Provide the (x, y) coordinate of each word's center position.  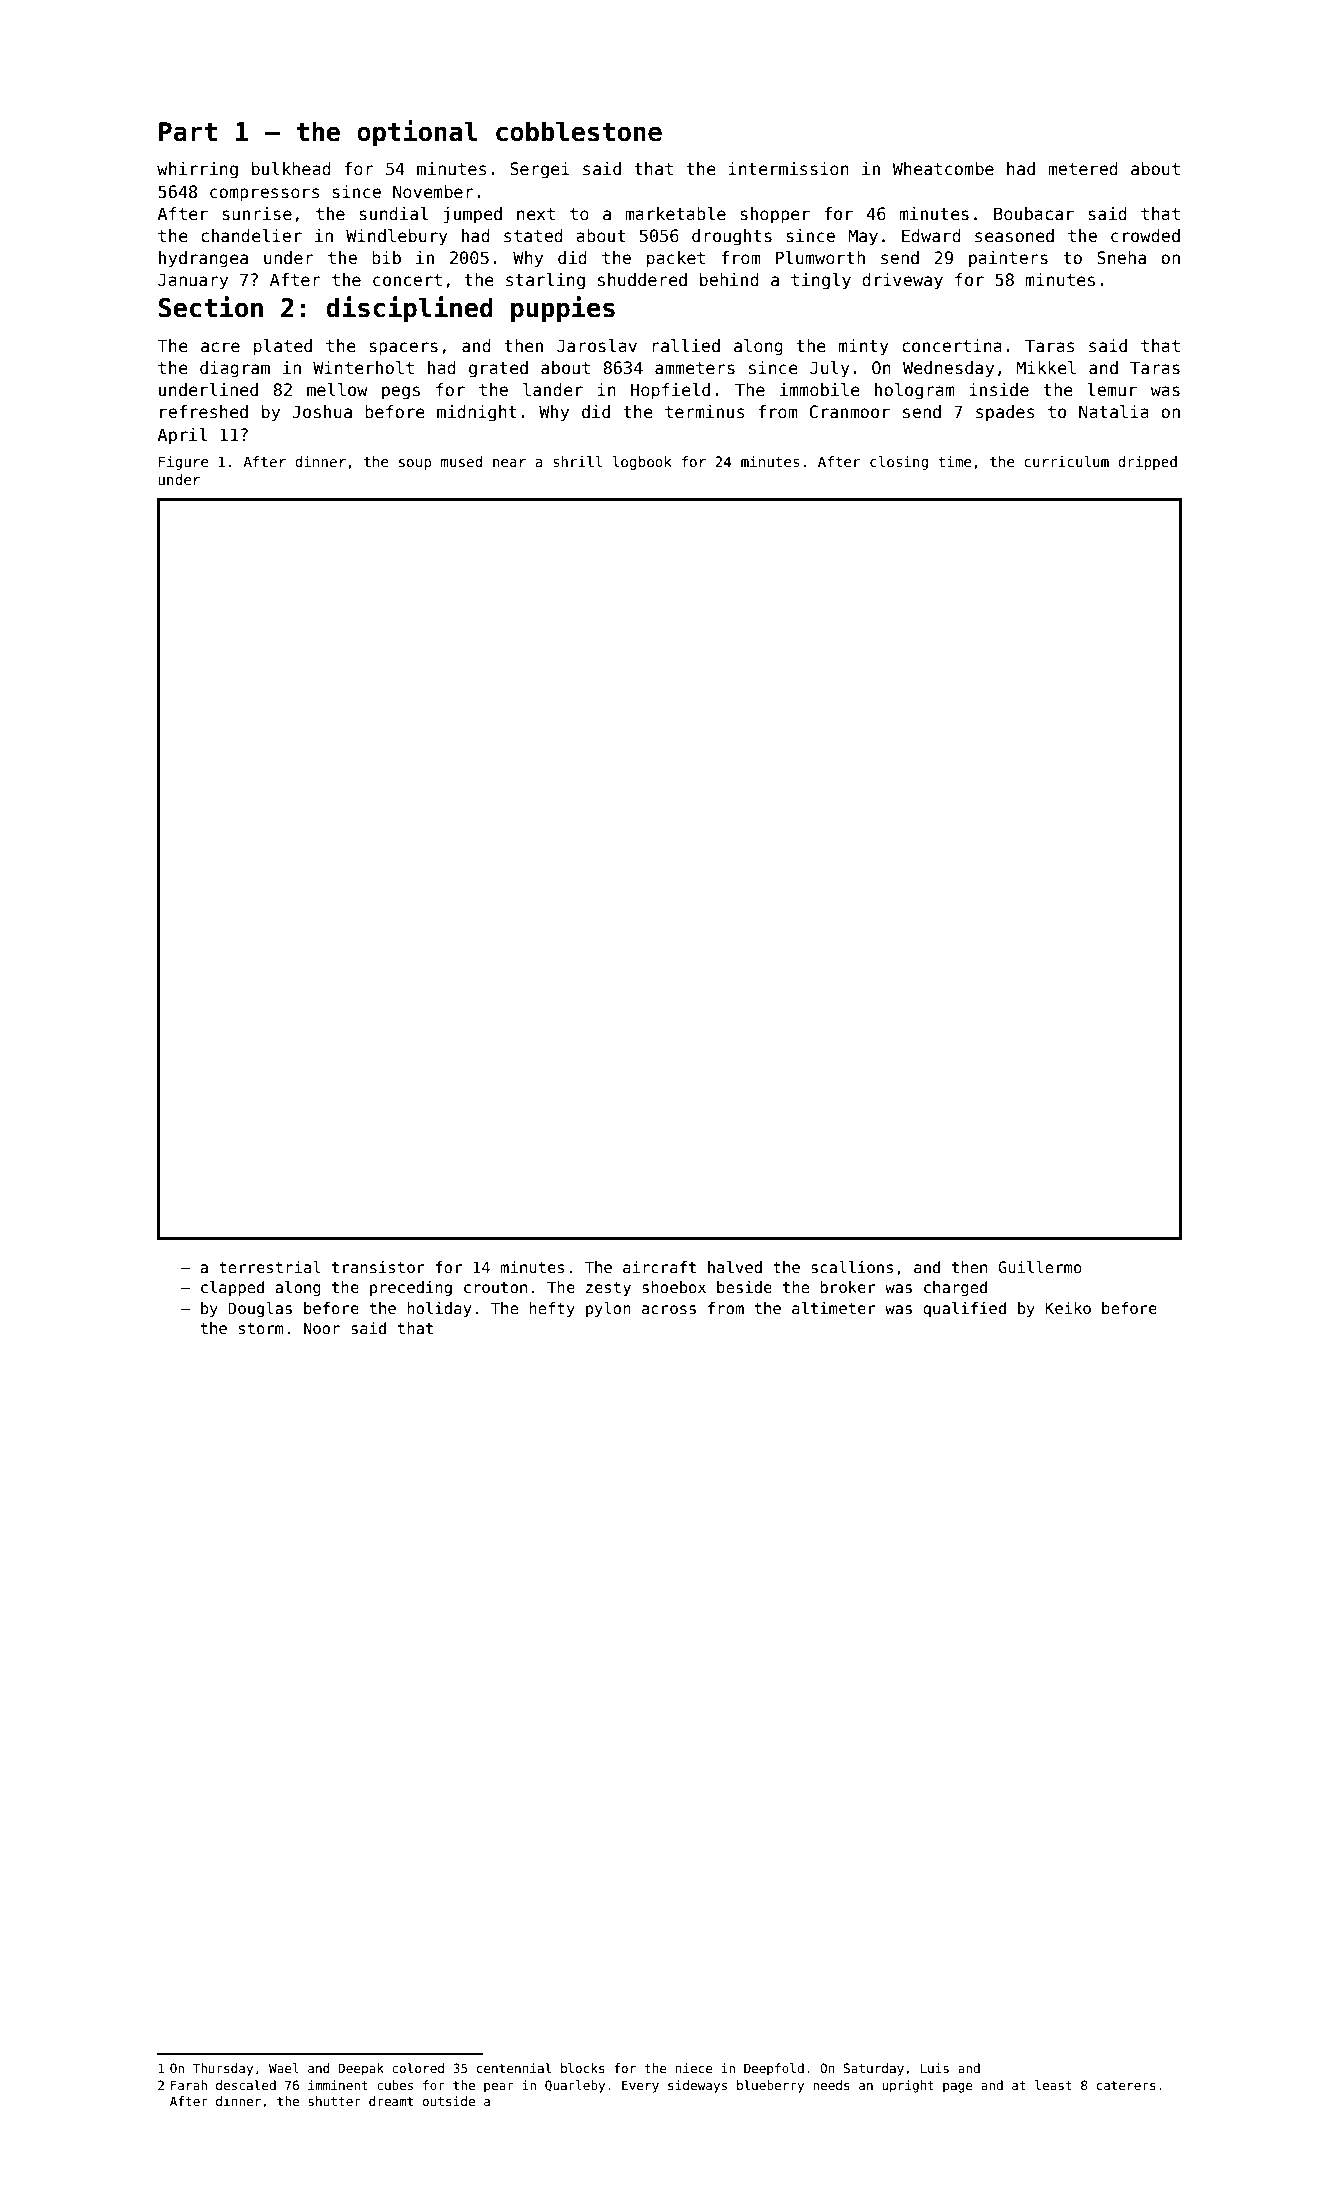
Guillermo (1040, 1267)
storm (261, 1328)
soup (415, 464)
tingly (821, 281)
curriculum (1066, 461)
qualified (964, 1309)
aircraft (659, 1267)
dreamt (391, 2101)
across (669, 1310)
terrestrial (270, 1267)
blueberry (770, 2086)
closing (899, 463)
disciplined (409, 309)
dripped (1147, 463)
